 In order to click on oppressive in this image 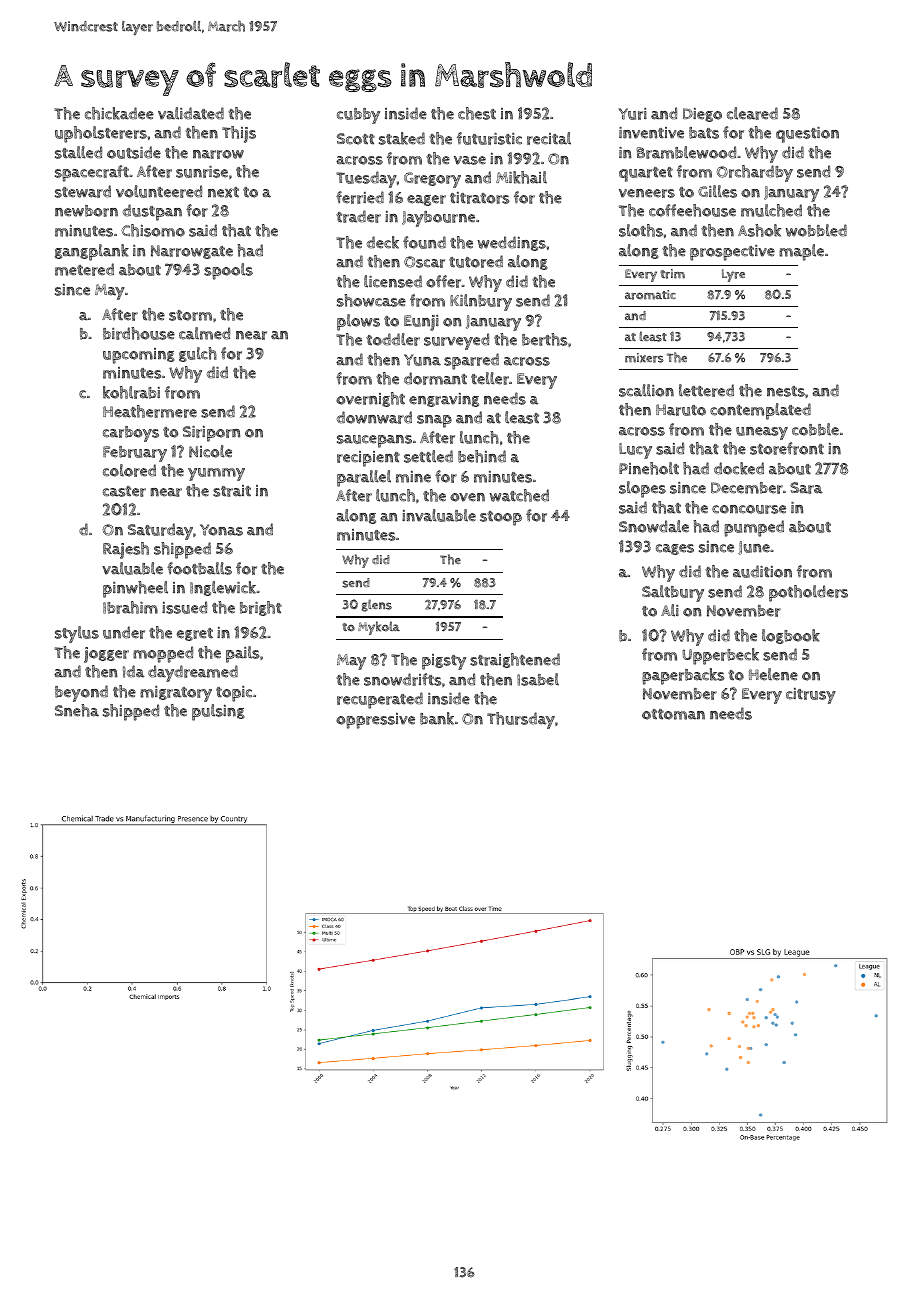, I will do `click(375, 721)`.
